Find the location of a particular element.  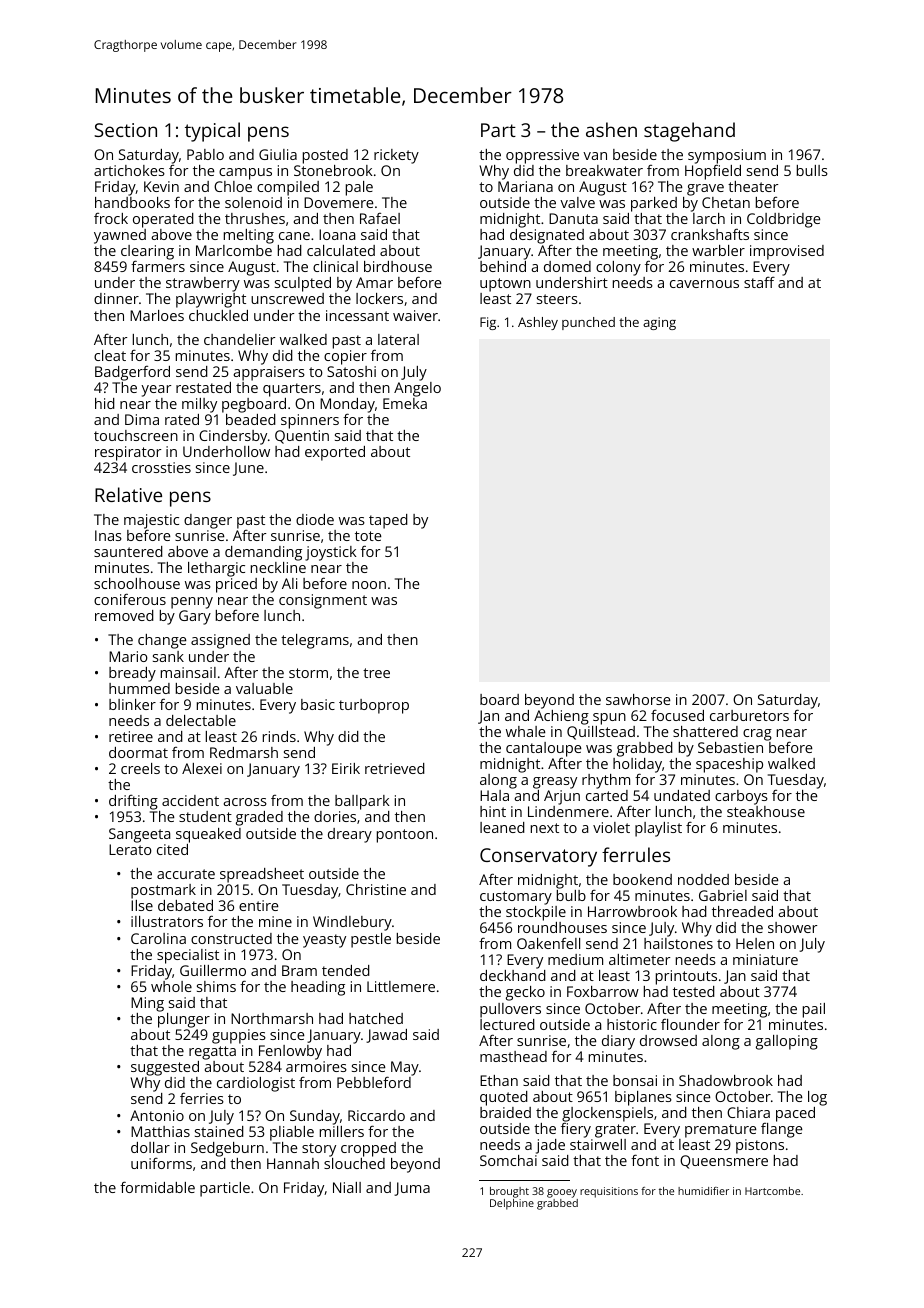

staff is located at coordinates (759, 282).
